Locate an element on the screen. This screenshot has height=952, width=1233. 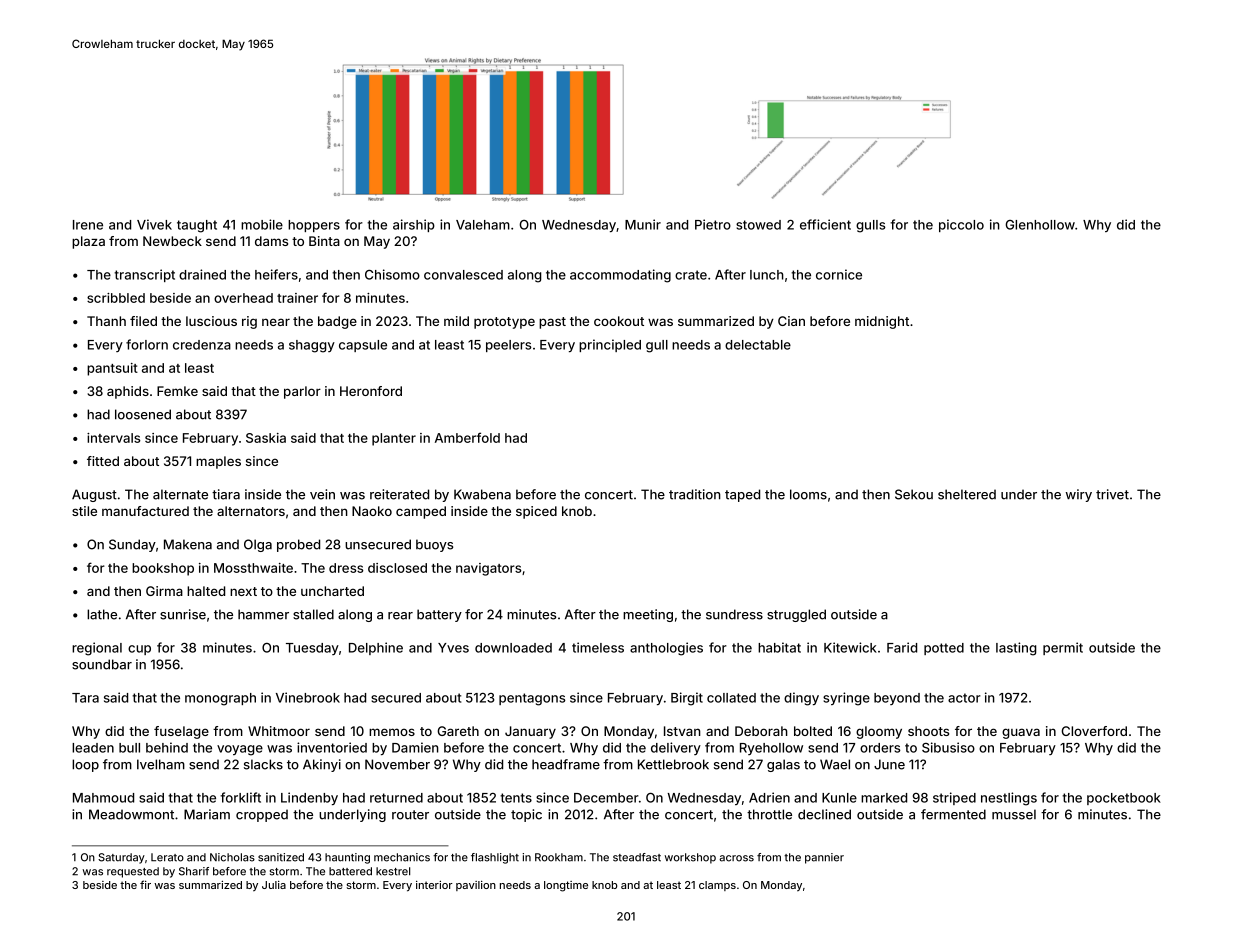
Irene is located at coordinates (88, 225).
